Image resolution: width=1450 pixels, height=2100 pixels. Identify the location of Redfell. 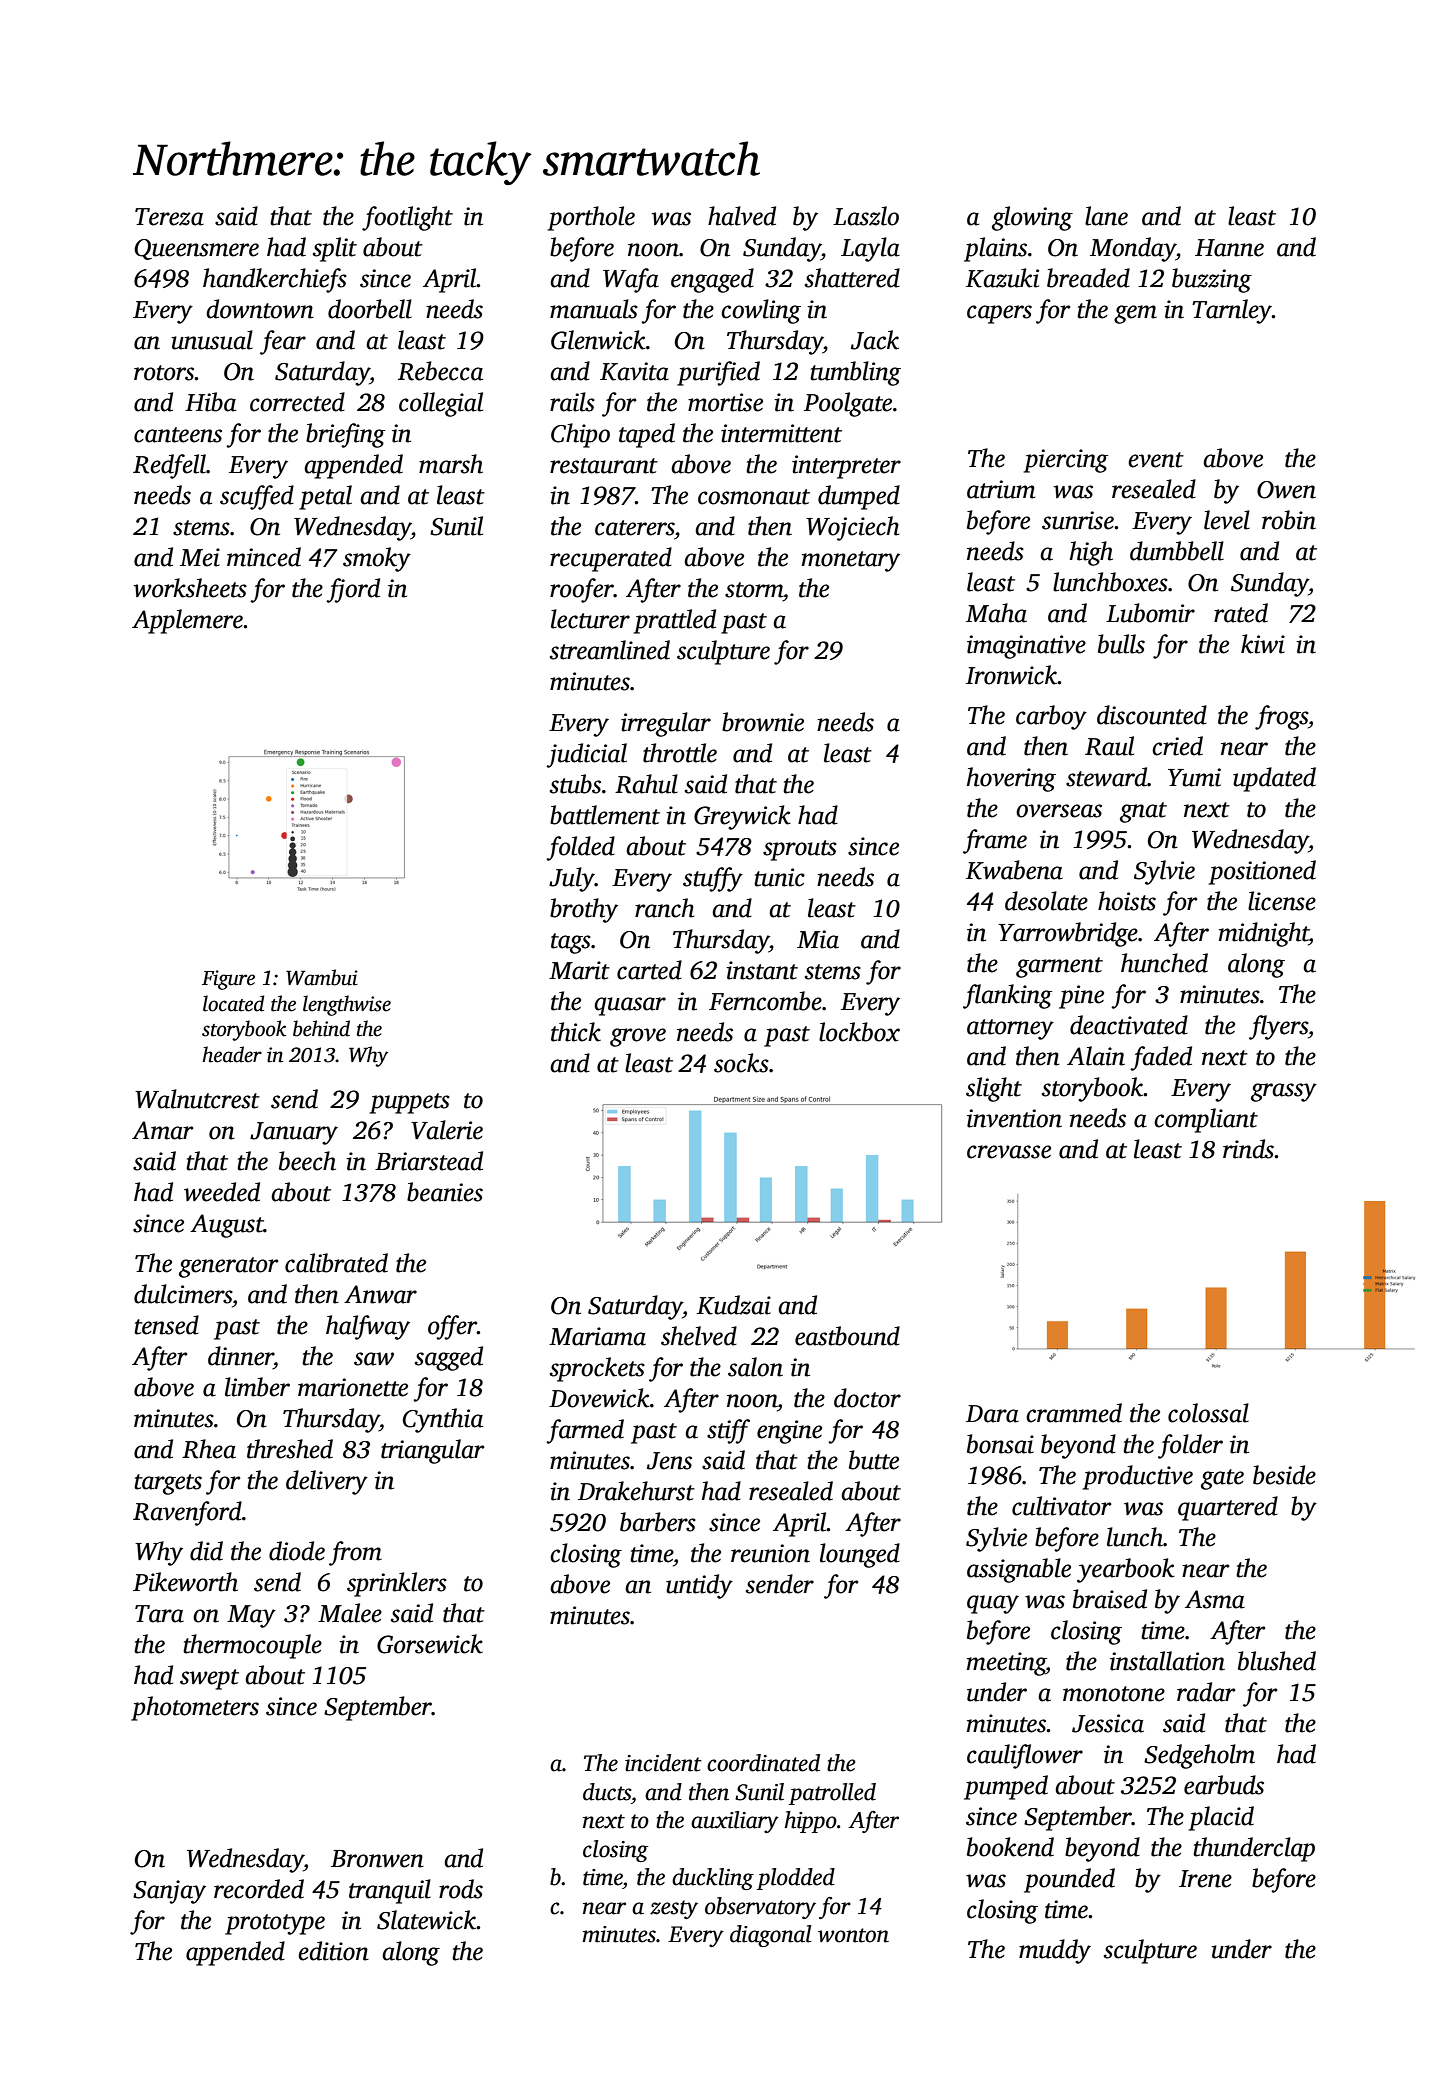
(169, 466).
